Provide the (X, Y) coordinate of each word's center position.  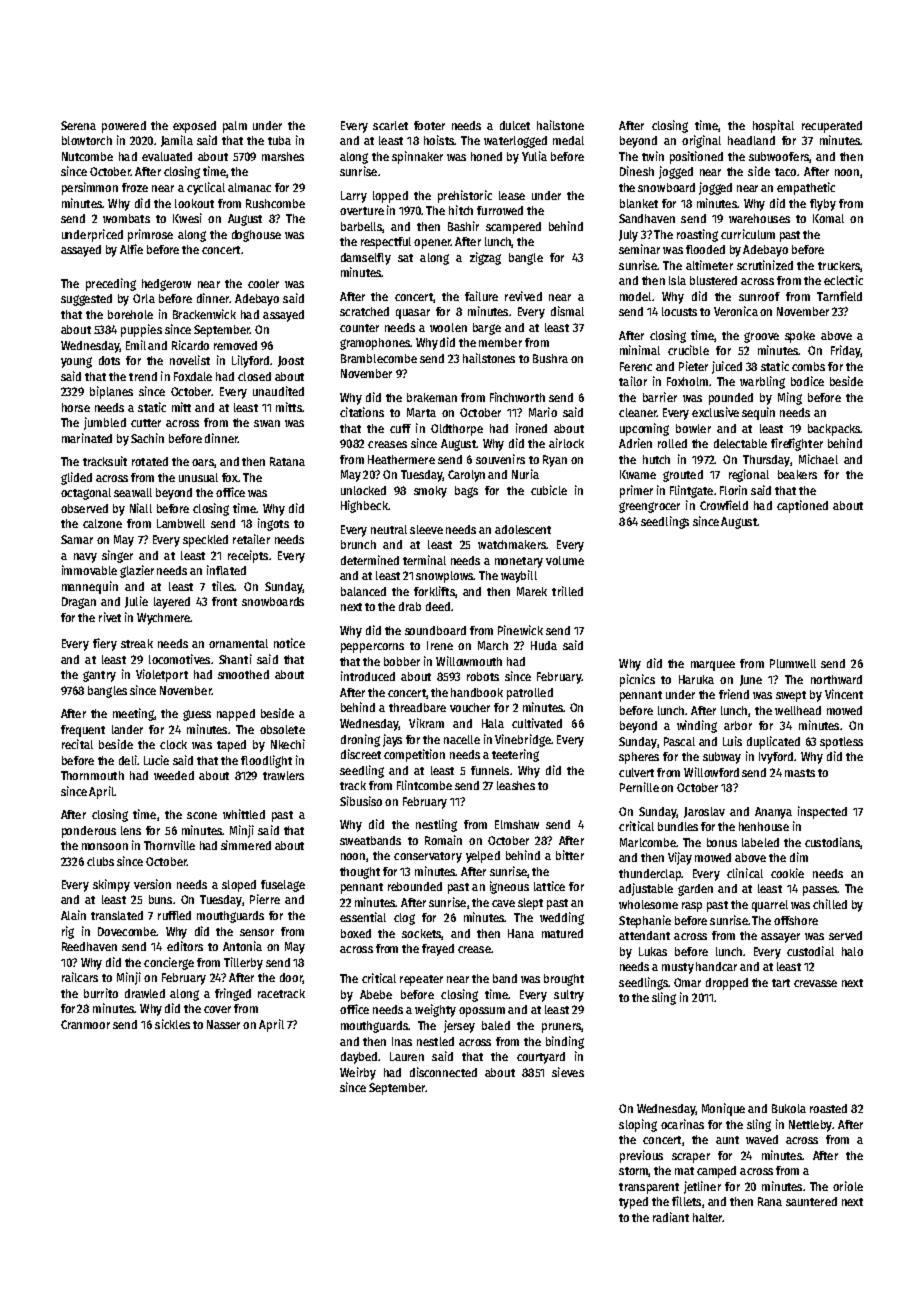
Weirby (358, 1073)
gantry (99, 676)
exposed (194, 127)
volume (565, 560)
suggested (86, 300)
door (291, 978)
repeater (421, 980)
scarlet (390, 125)
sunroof (759, 296)
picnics (637, 680)
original (701, 141)
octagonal (86, 494)
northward (836, 679)
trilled (567, 591)
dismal (567, 311)
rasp (692, 907)
